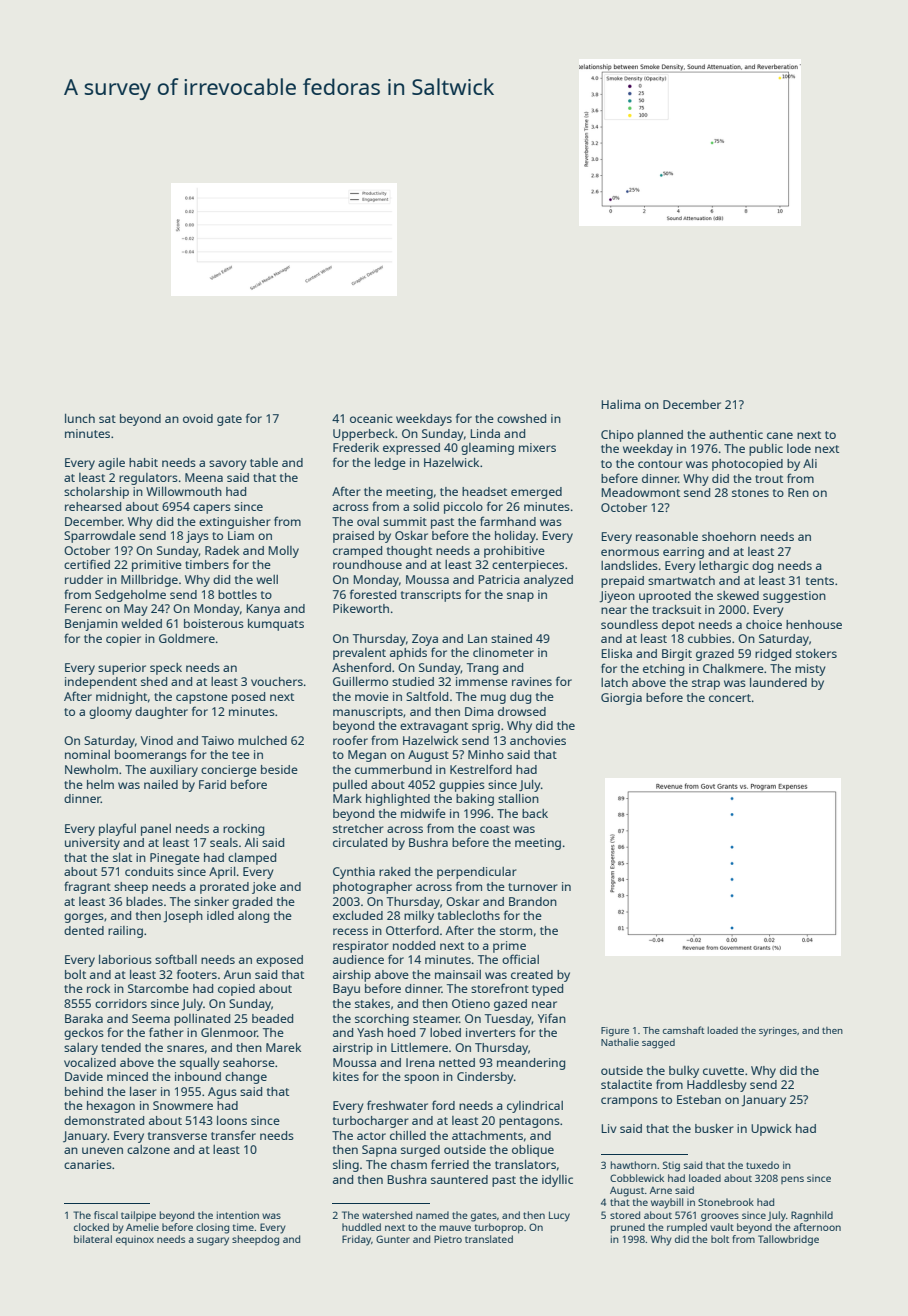 The image size is (908, 1316). I want to click on conduits, so click(149, 871).
